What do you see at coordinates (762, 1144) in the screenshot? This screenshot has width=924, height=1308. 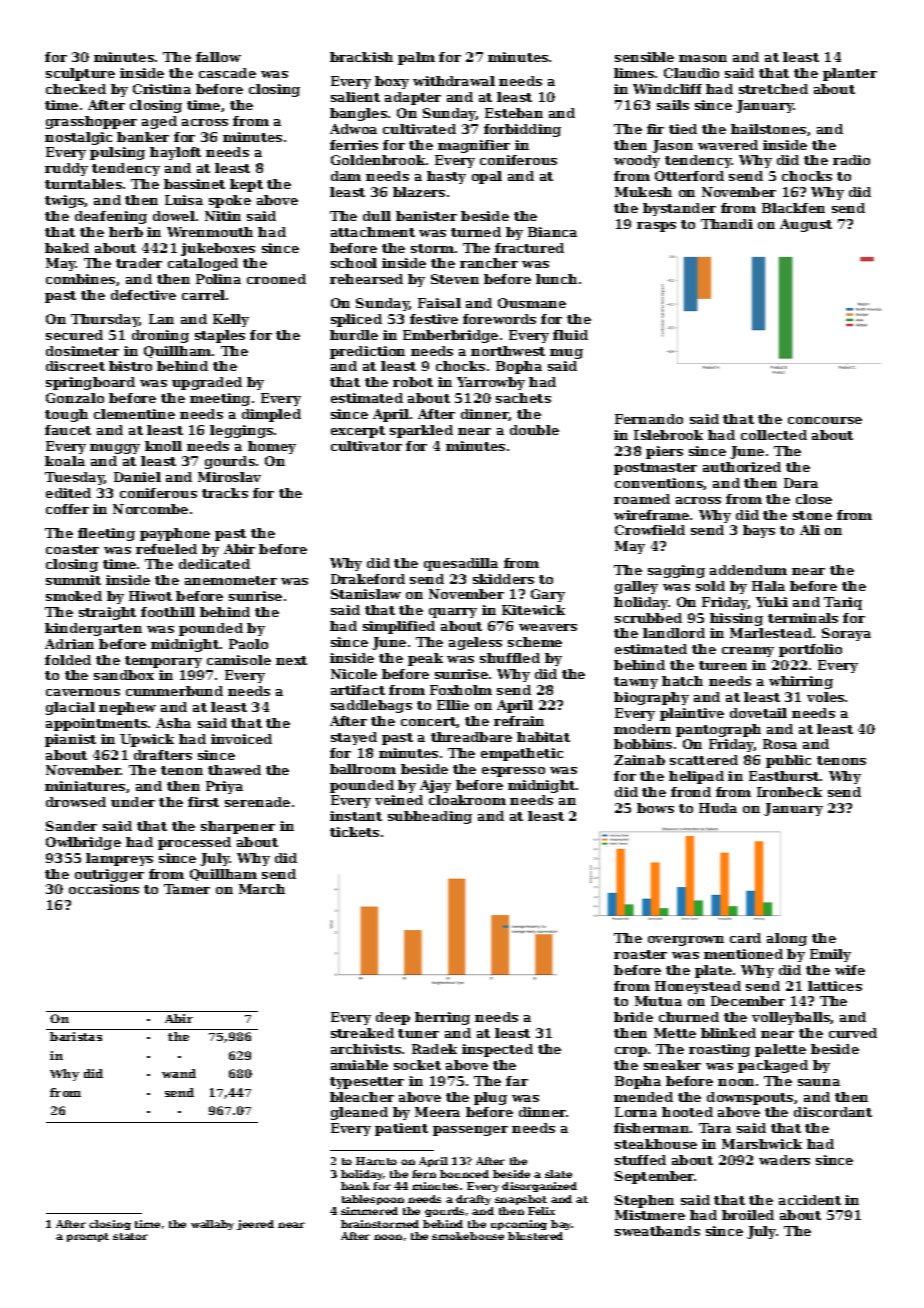 I see `Marshwick` at bounding box center [762, 1144].
